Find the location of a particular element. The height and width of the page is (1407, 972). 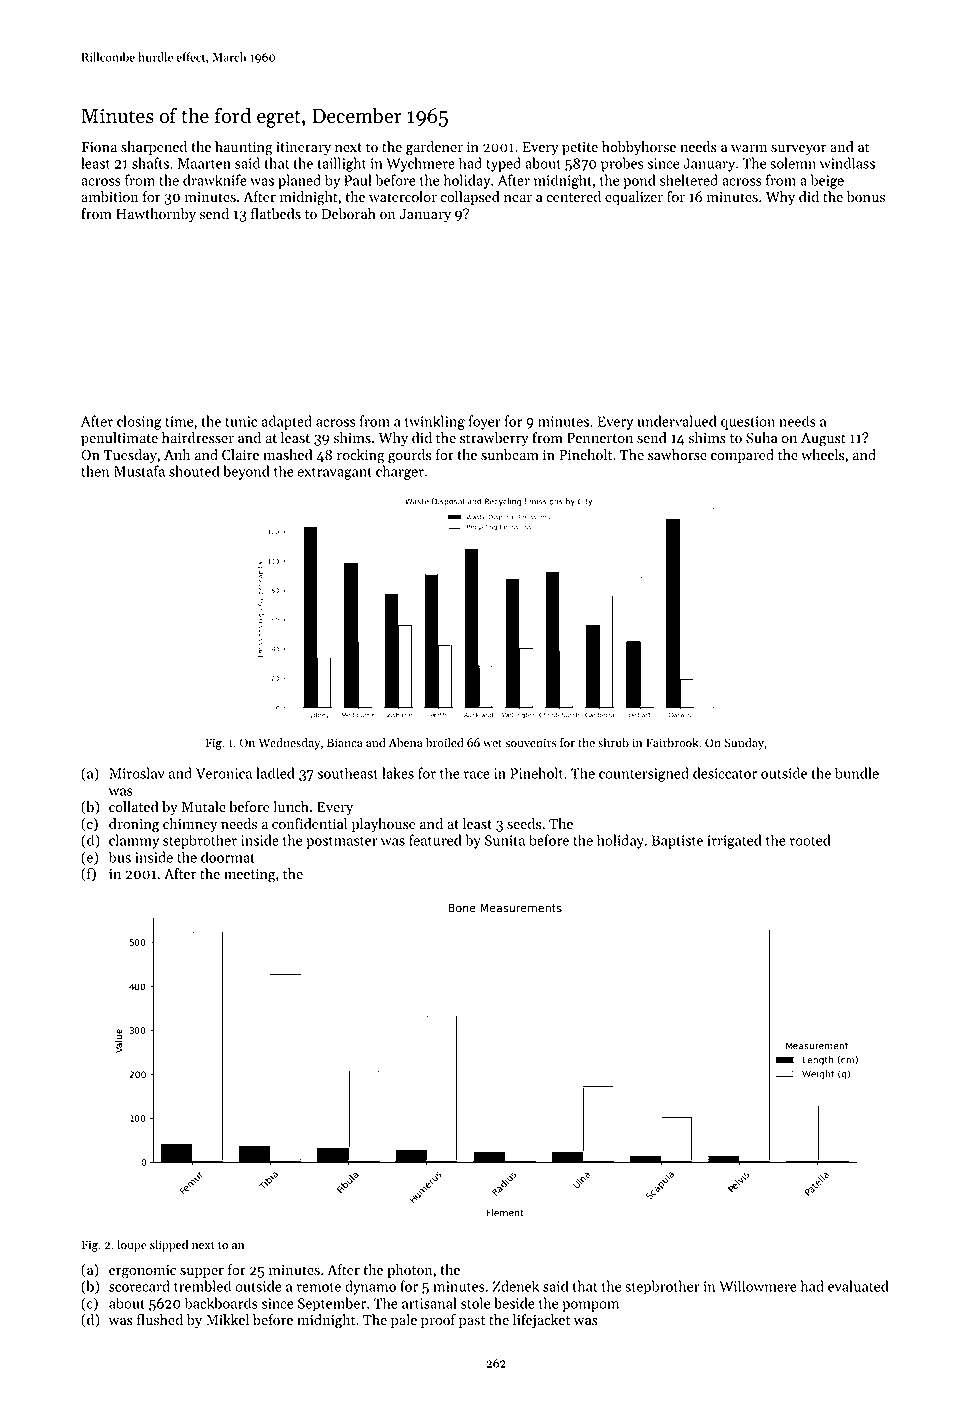

wet is located at coordinates (492, 744).
